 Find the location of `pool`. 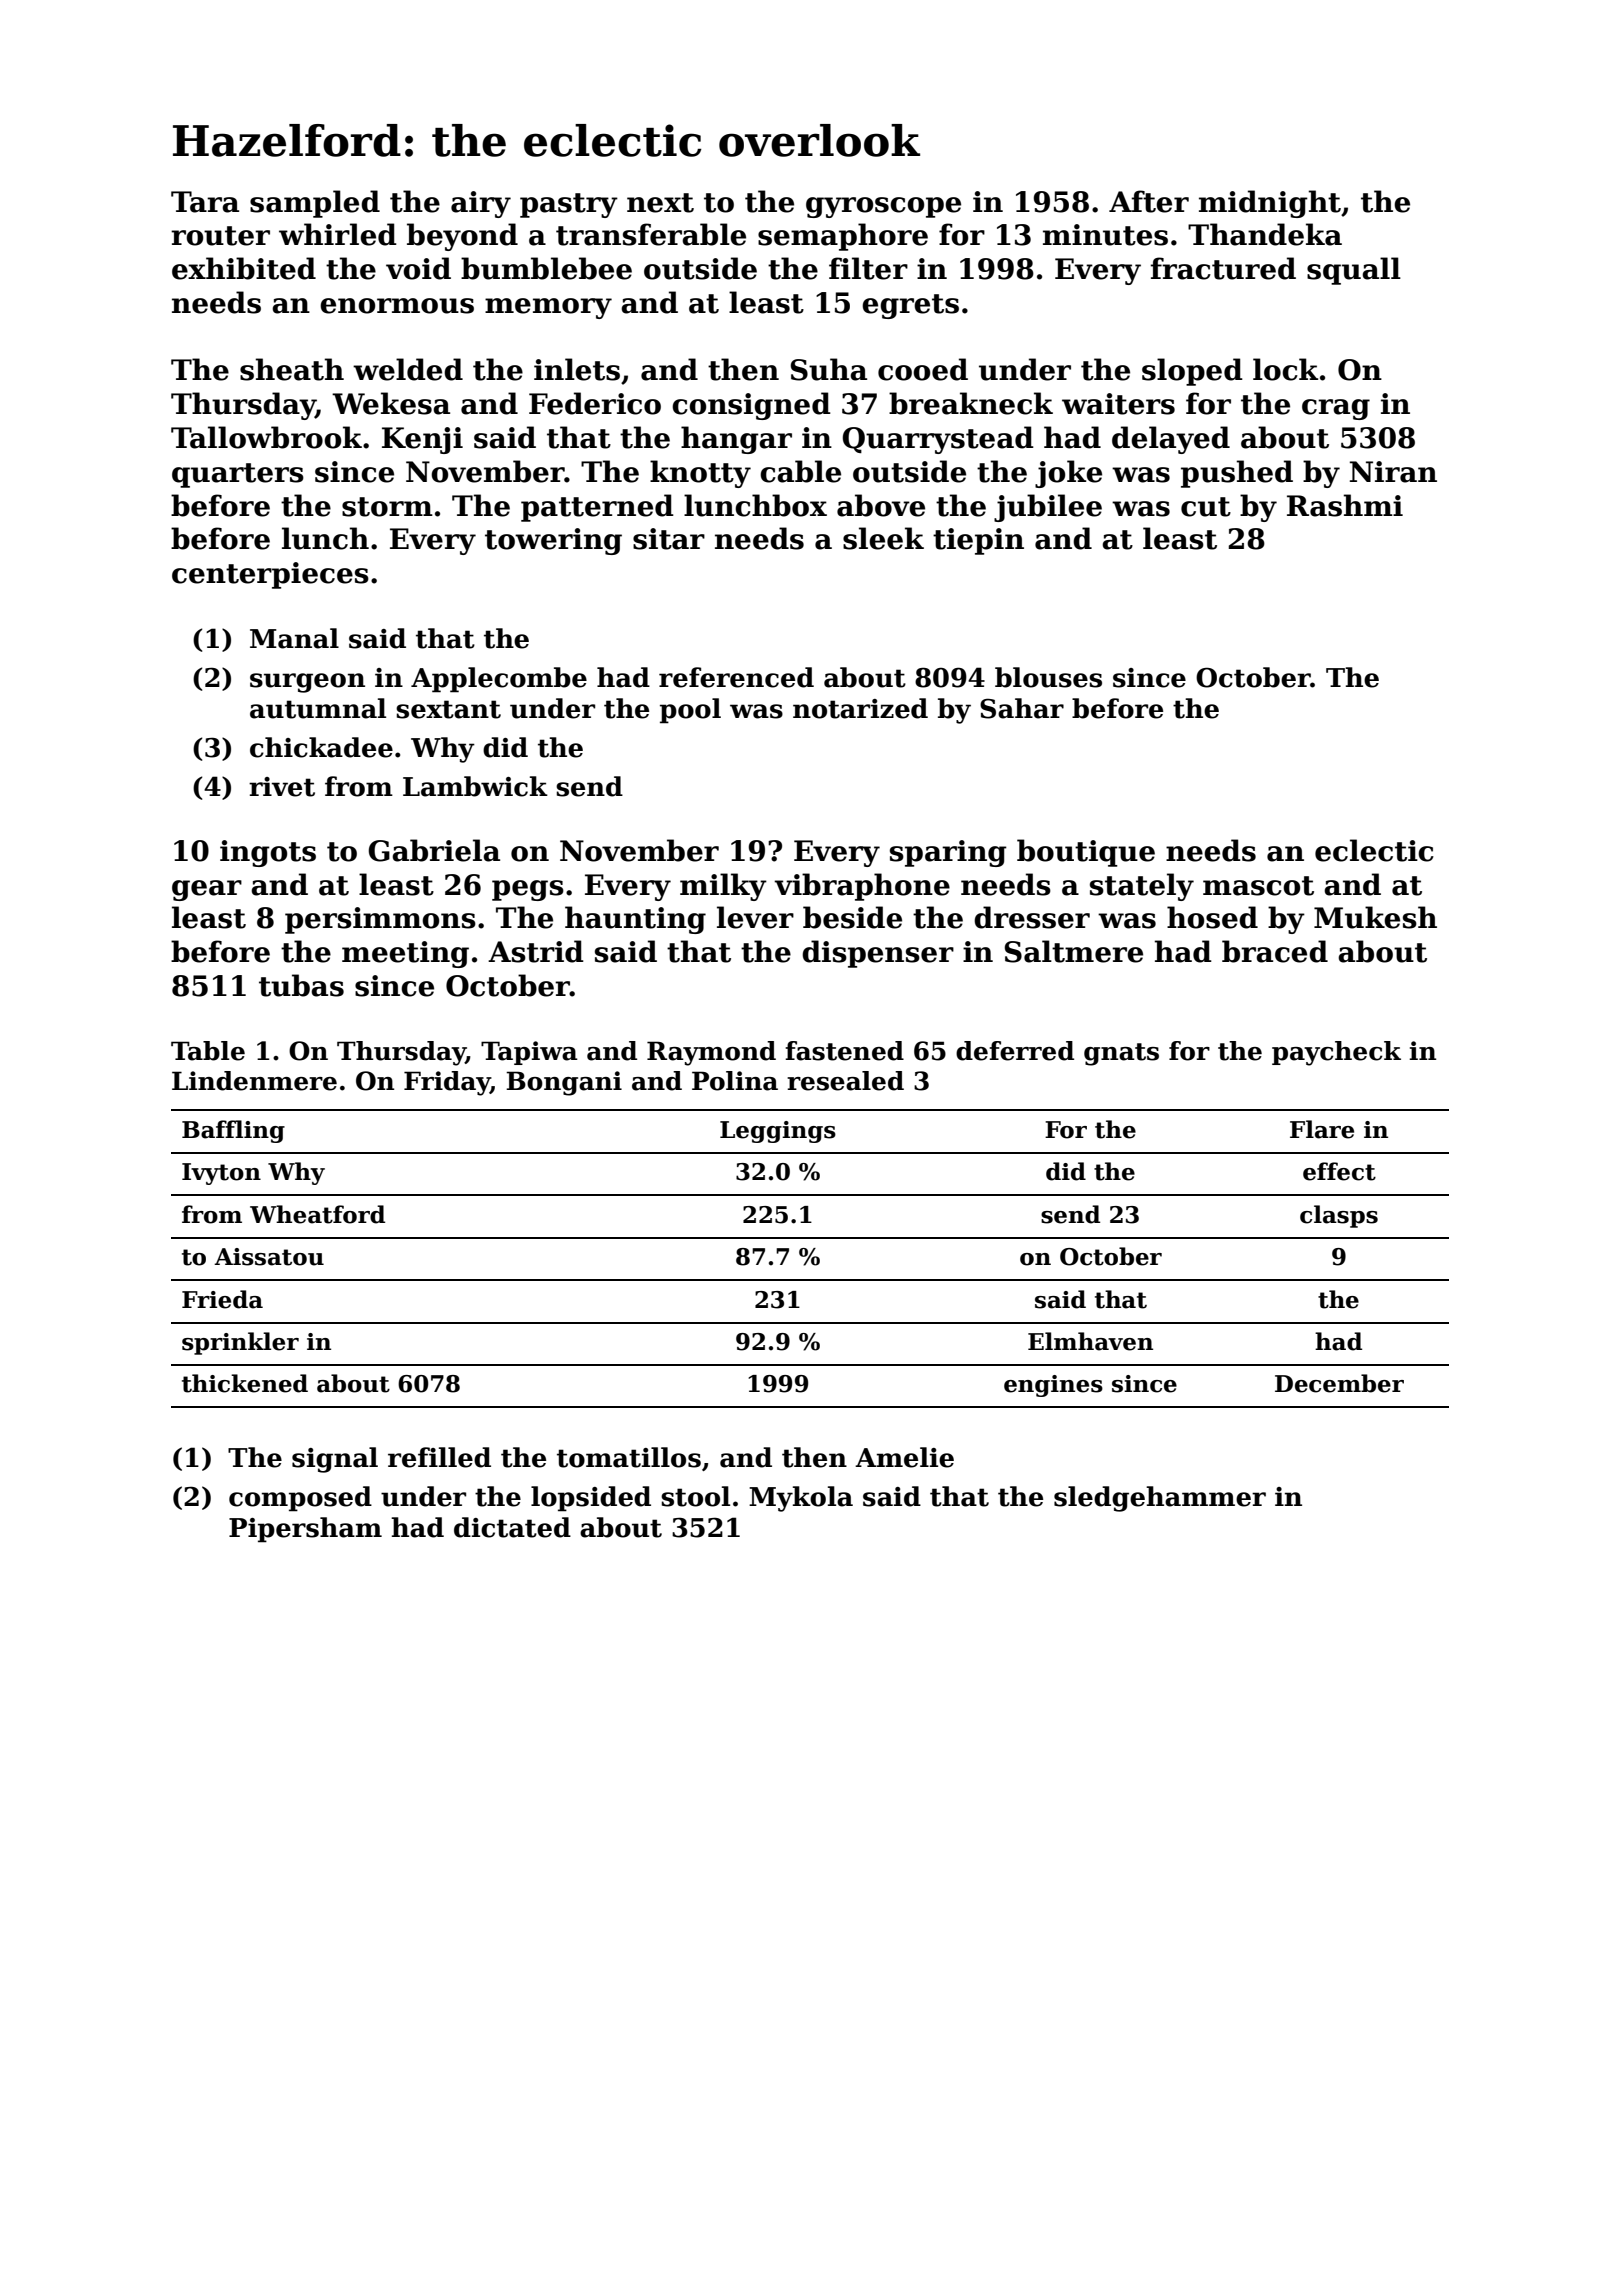

pool is located at coordinates (690, 711).
